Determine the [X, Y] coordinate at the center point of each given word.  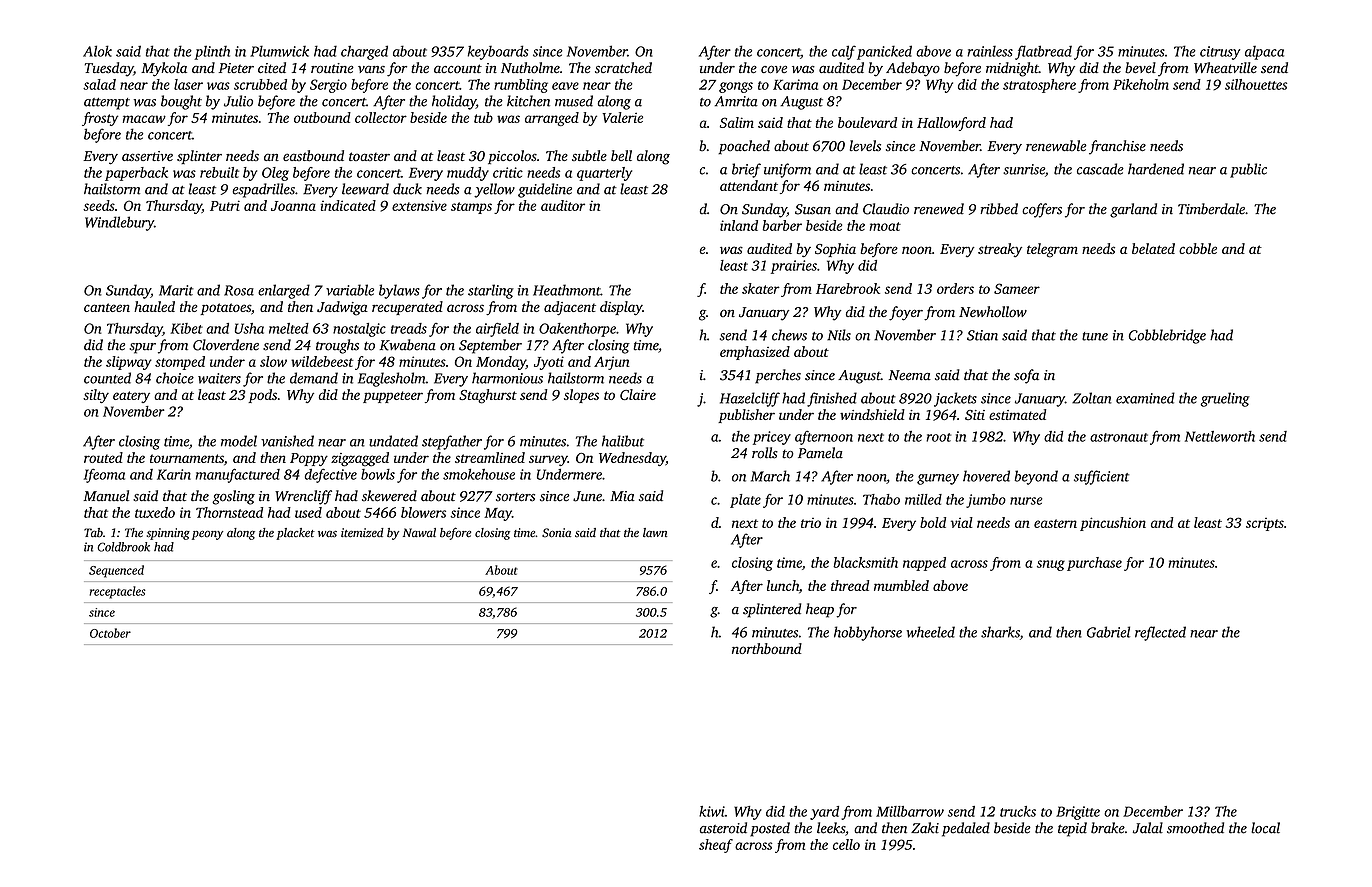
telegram [1052, 250]
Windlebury [119, 223]
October [110, 633]
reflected [1160, 633]
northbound [767, 648]
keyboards [498, 52]
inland [739, 225]
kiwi [712, 811]
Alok [97, 51]
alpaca [1264, 53]
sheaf [716, 846]
